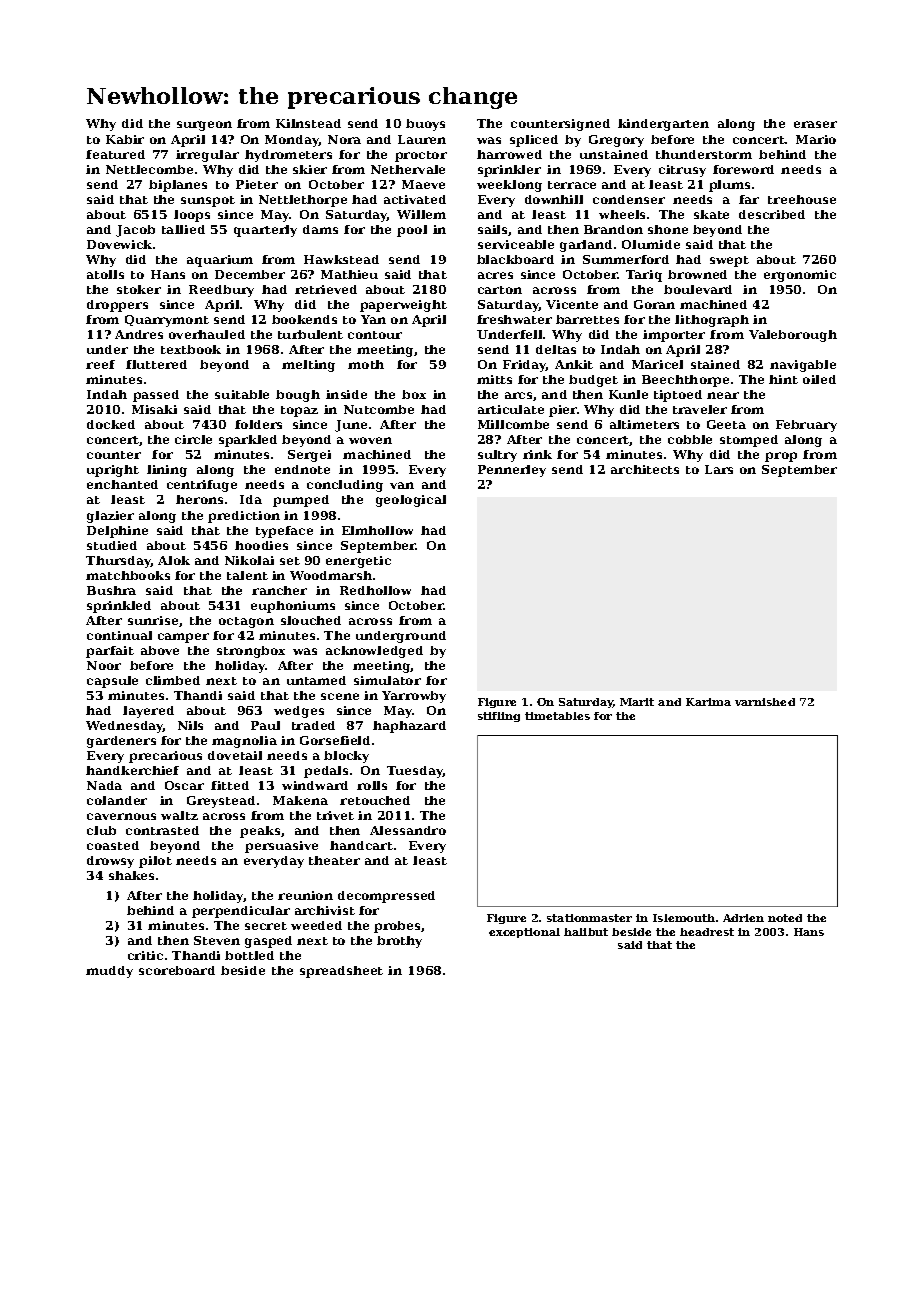  What do you see at coordinates (119, 244) in the document?
I see `Dovewick` at bounding box center [119, 244].
